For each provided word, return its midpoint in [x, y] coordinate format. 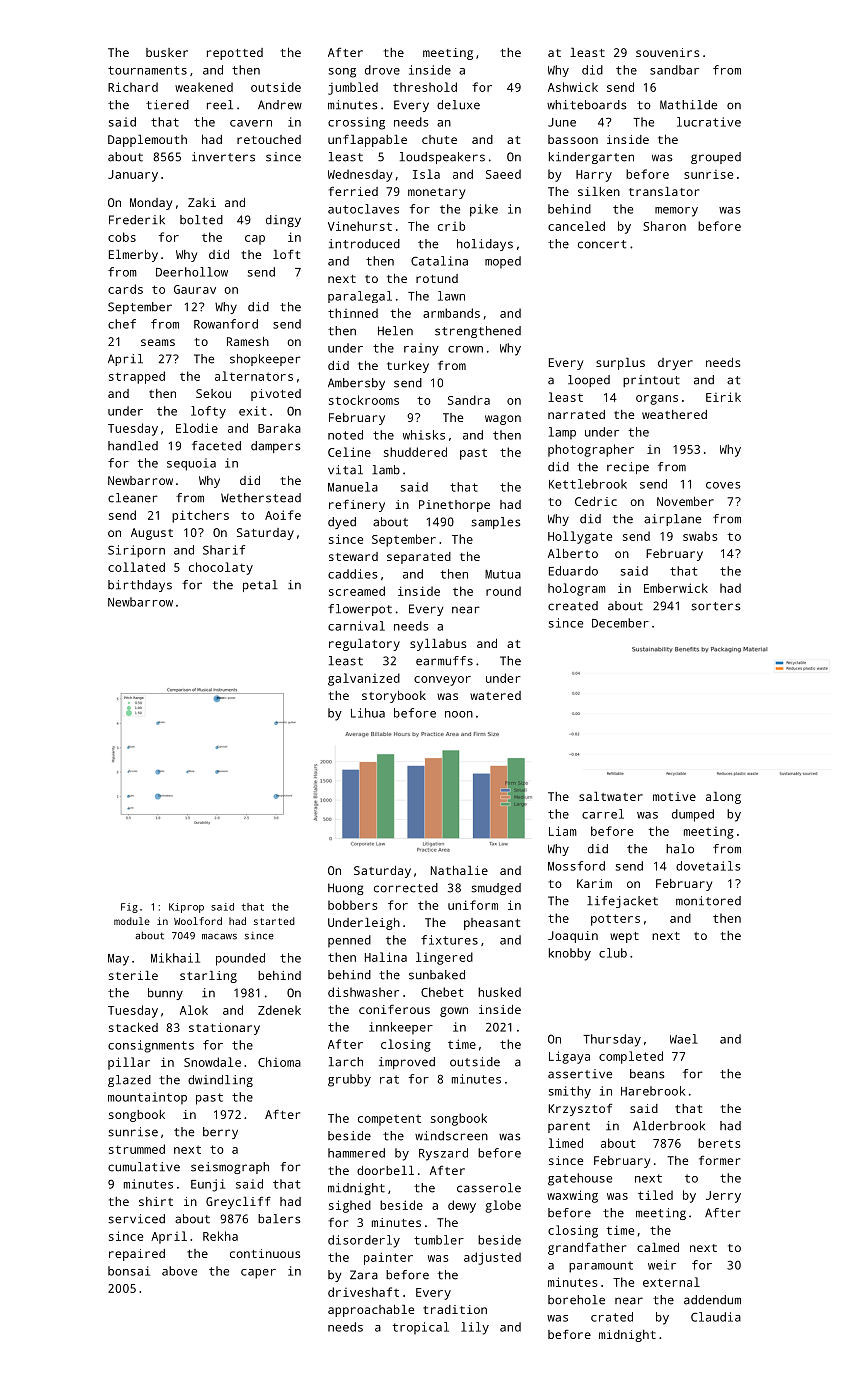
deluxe [458, 105]
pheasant [492, 924]
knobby [570, 954]
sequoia [191, 464]
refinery [357, 505]
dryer [675, 364]
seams [158, 342]
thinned [353, 313]
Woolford [198, 921]
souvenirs [668, 52]
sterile [133, 975]
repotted [235, 54]
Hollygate [580, 537]
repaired [137, 1255]
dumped [693, 815]
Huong [346, 889]
